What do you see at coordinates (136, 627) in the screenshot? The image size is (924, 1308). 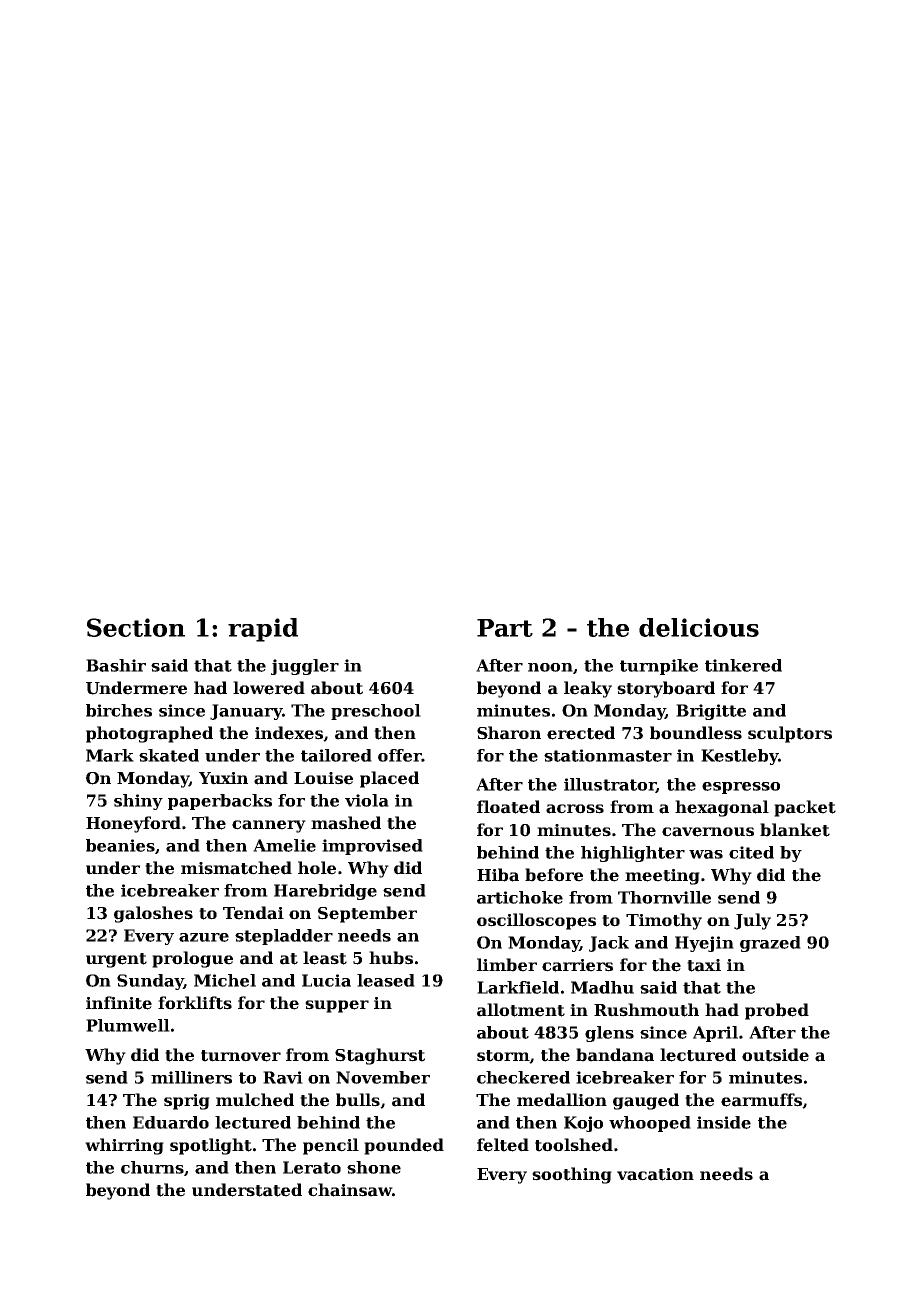 I see `Section` at bounding box center [136, 627].
